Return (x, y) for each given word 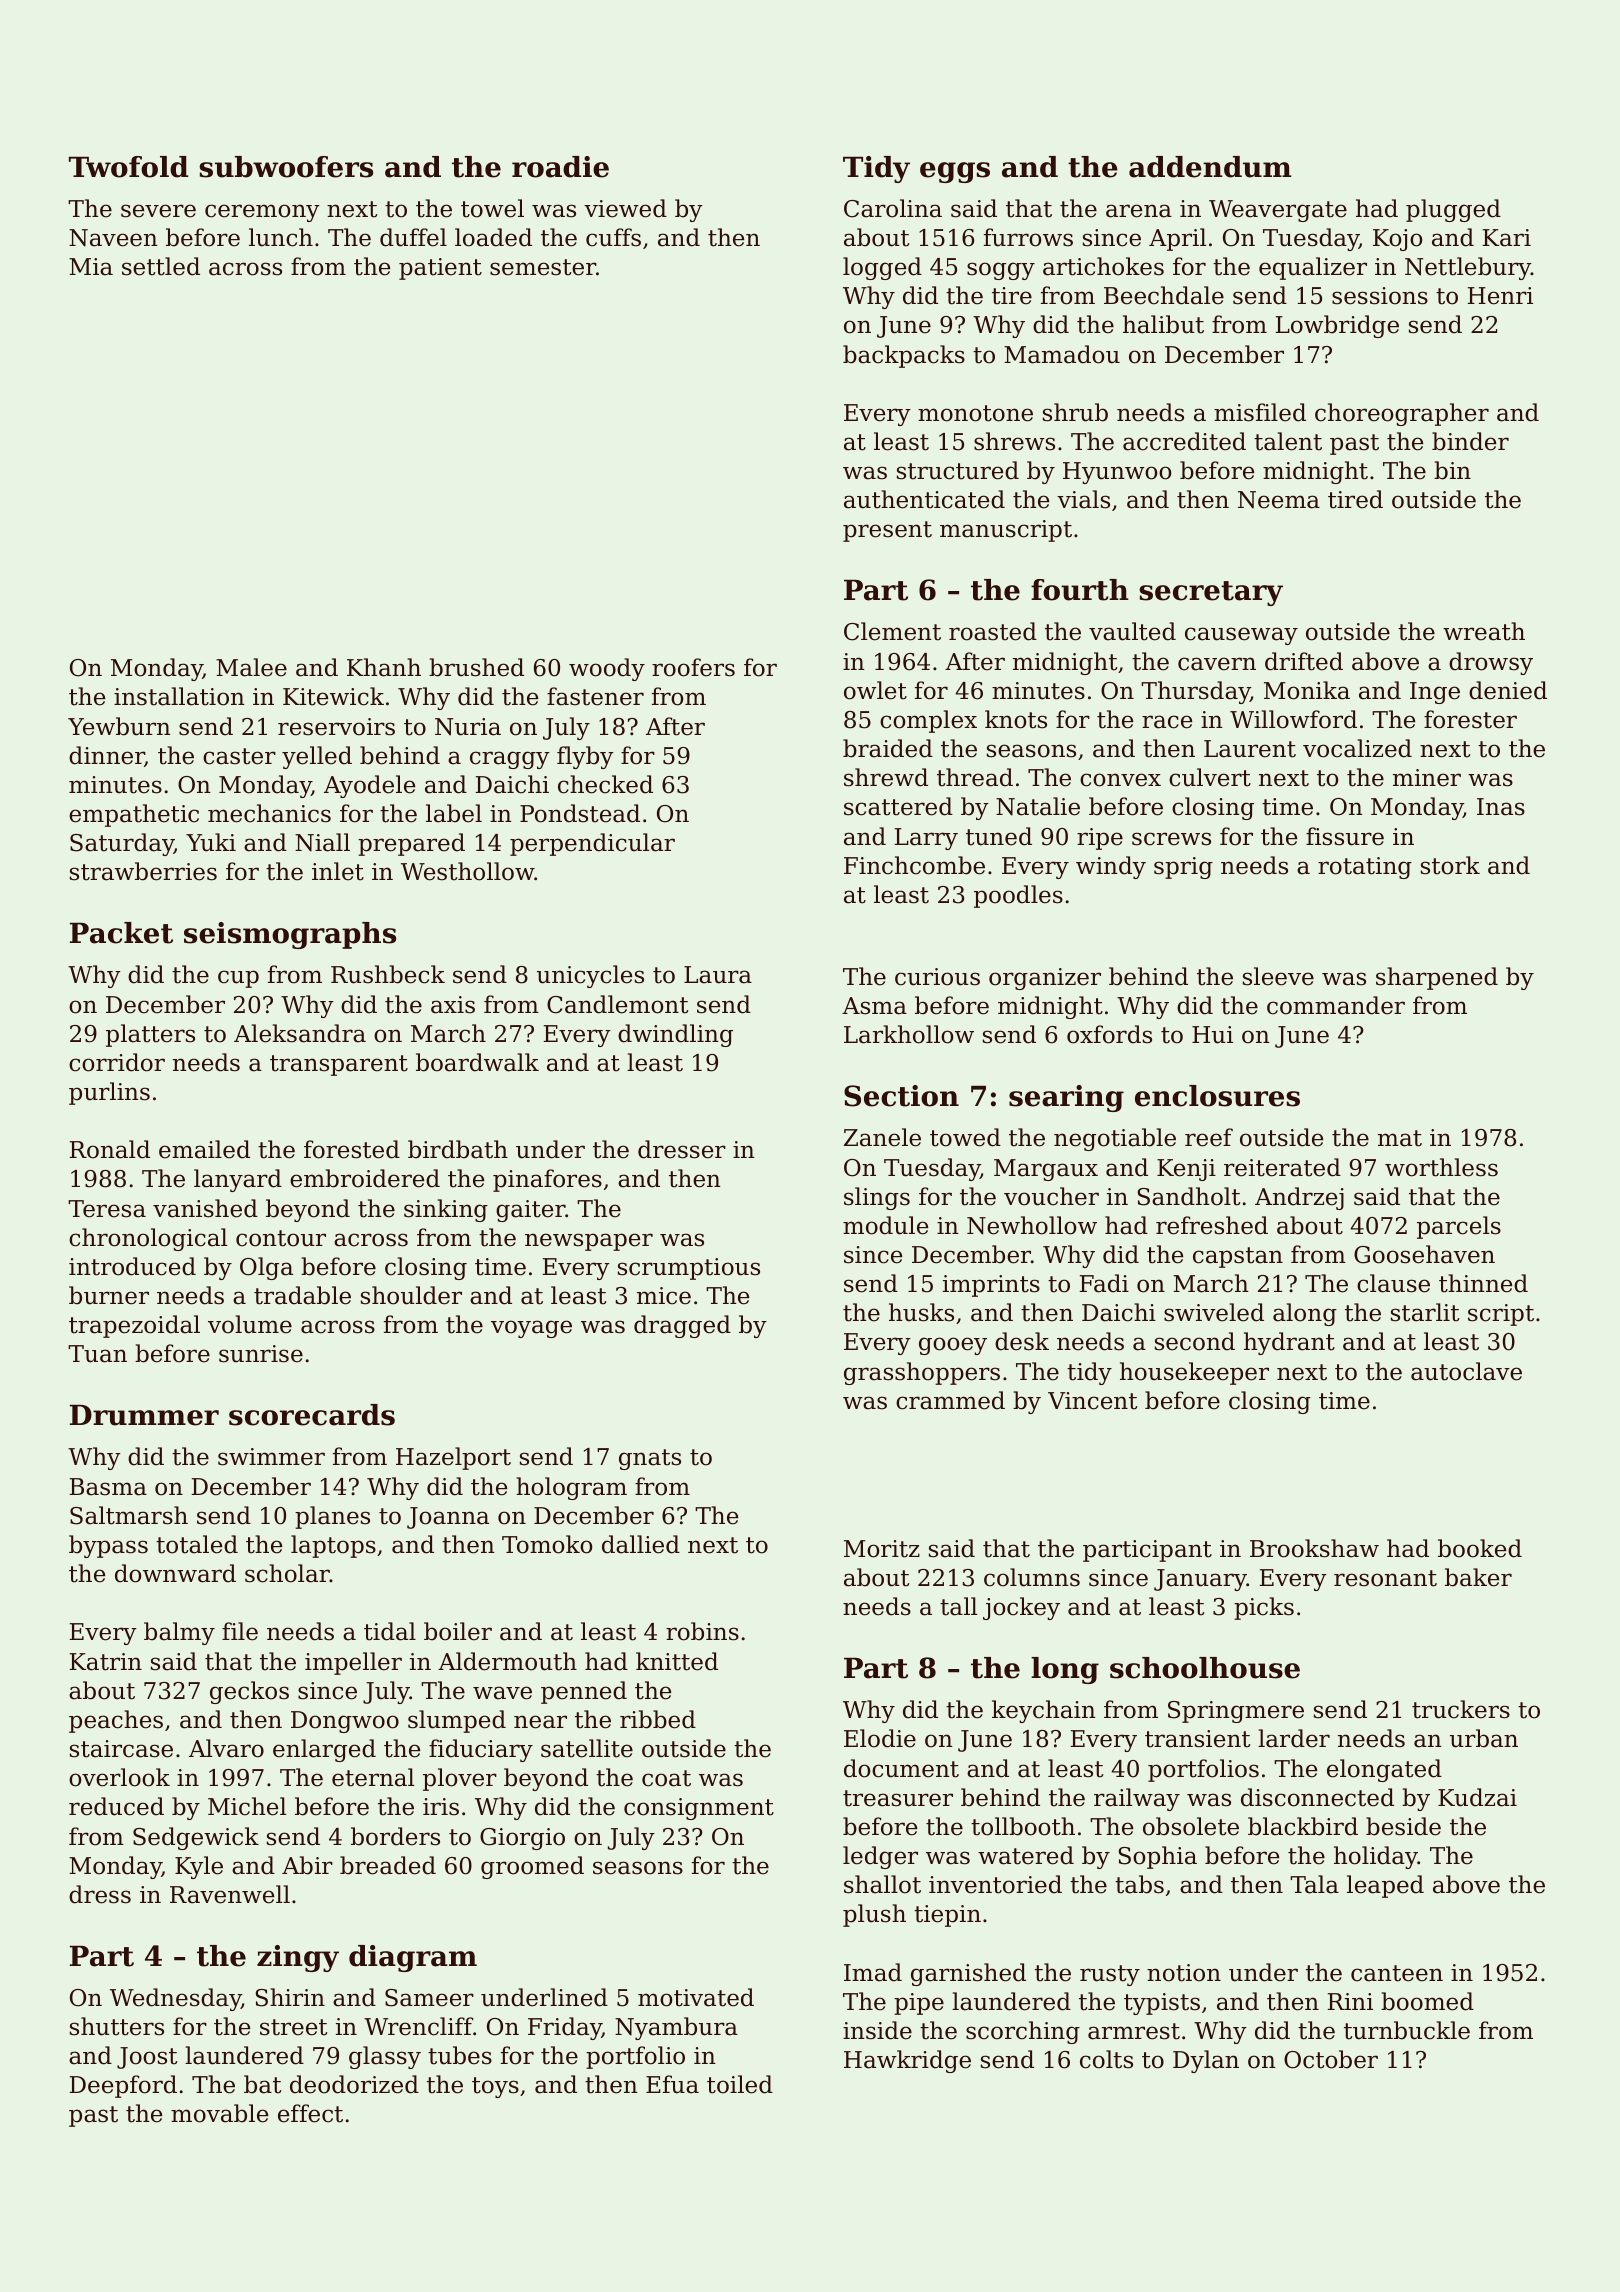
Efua (672, 2084)
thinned (1483, 1283)
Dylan (1206, 2061)
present (887, 531)
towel (492, 208)
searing (1066, 1098)
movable (219, 2113)
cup (238, 979)
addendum (1210, 167)
